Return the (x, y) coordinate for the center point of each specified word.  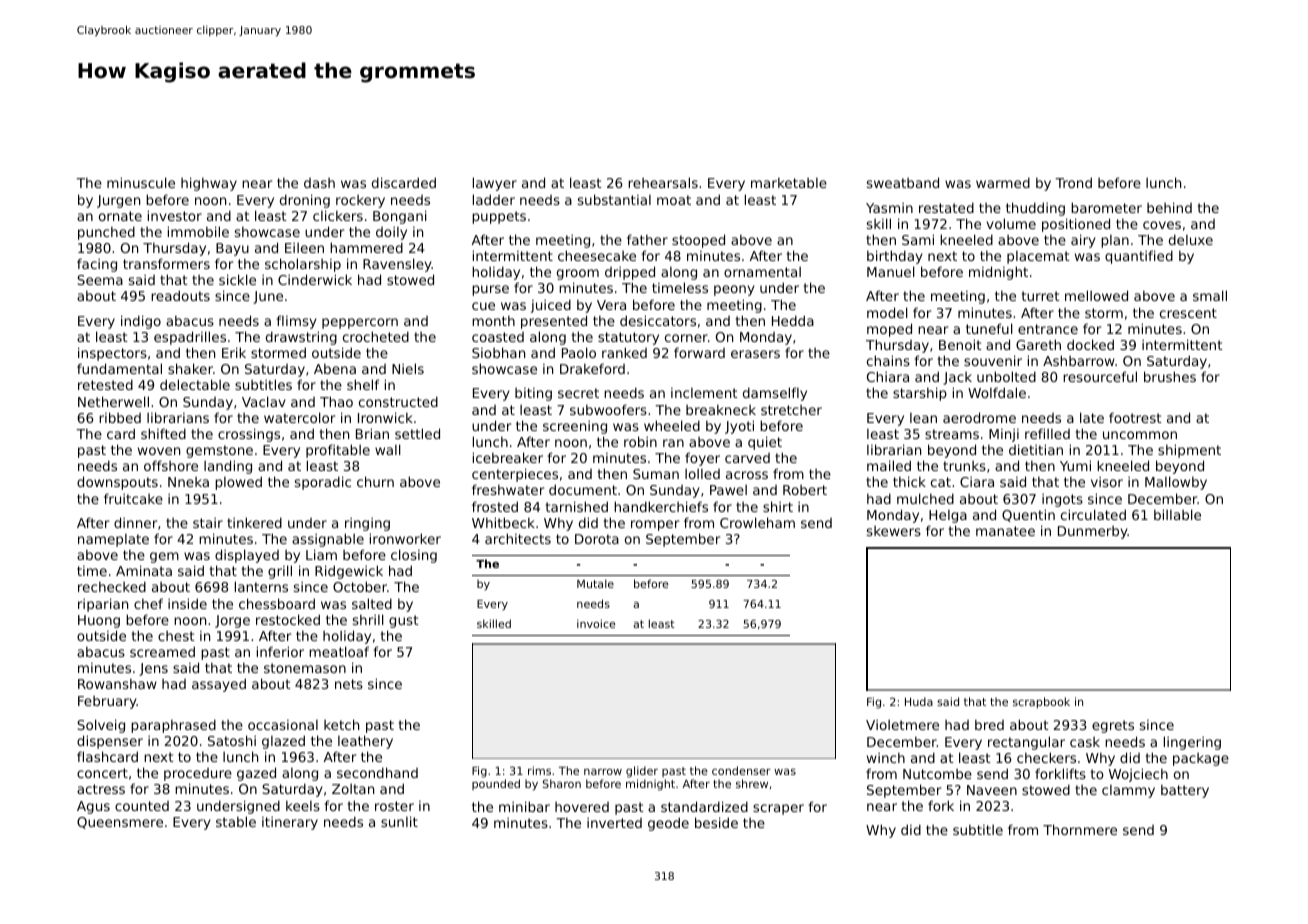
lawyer (495, 184)
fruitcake (133, 498)
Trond (1073, 182)
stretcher (791, 410)
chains (888, 360)
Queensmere (120, 823)
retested (105, 384)
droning (305, 201)
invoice (596, 623)
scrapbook (1041, 703)
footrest (1135, 417)
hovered (582, 807)
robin (640, 441)
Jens (153, 669)
